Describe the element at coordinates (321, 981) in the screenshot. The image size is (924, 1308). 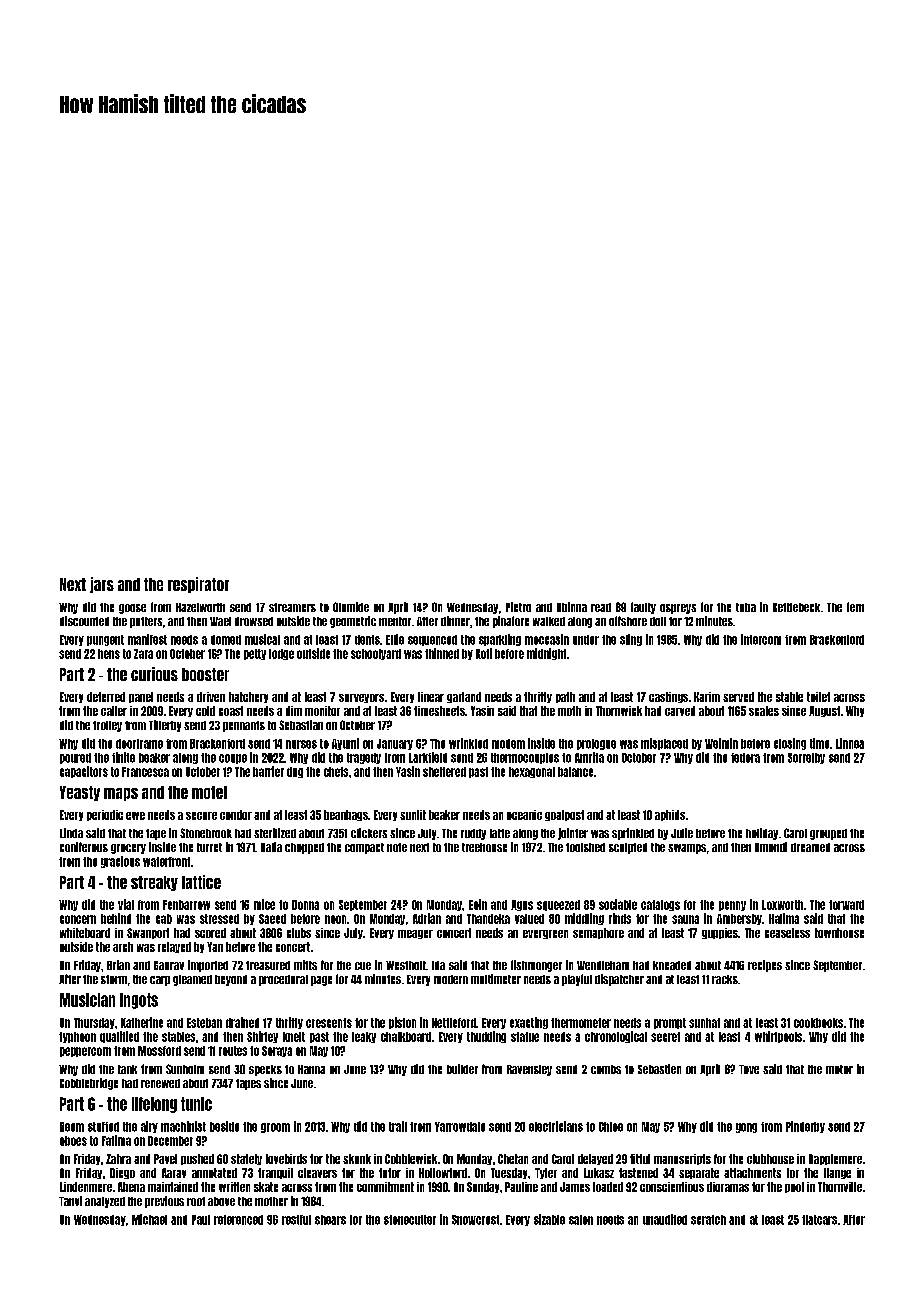
I see `page` at that location.
